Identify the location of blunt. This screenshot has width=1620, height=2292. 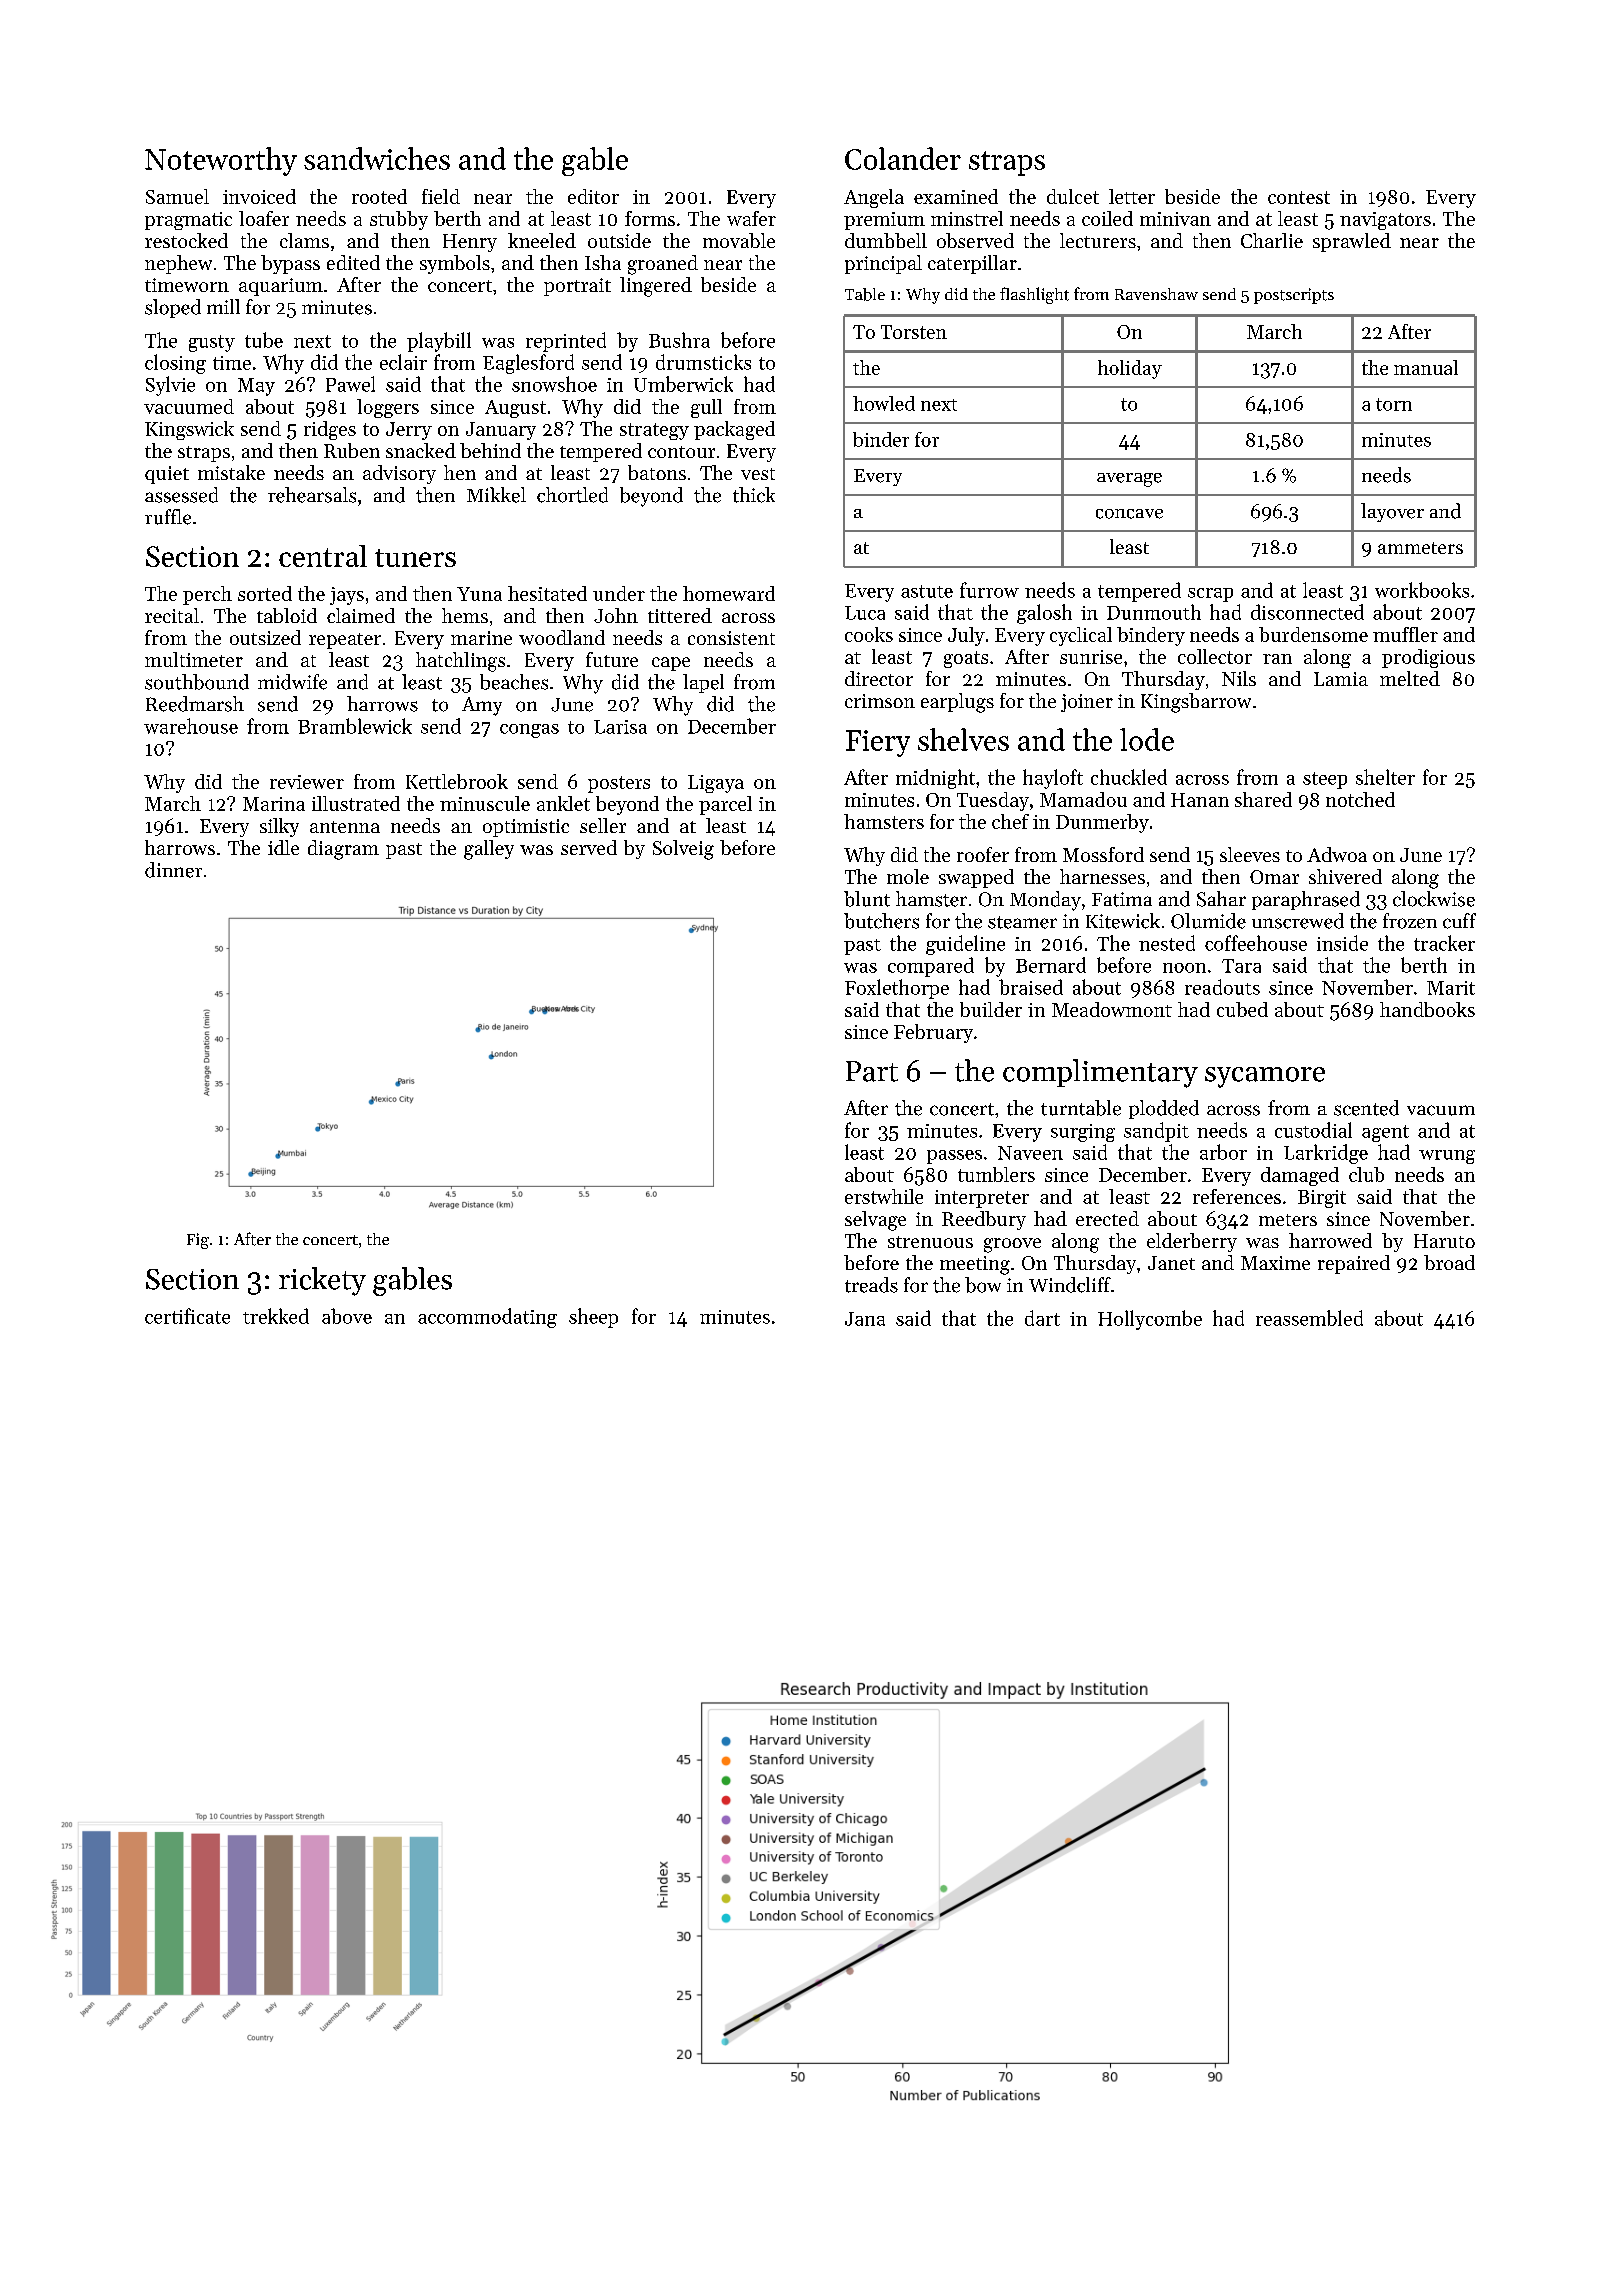
(867, 899).
